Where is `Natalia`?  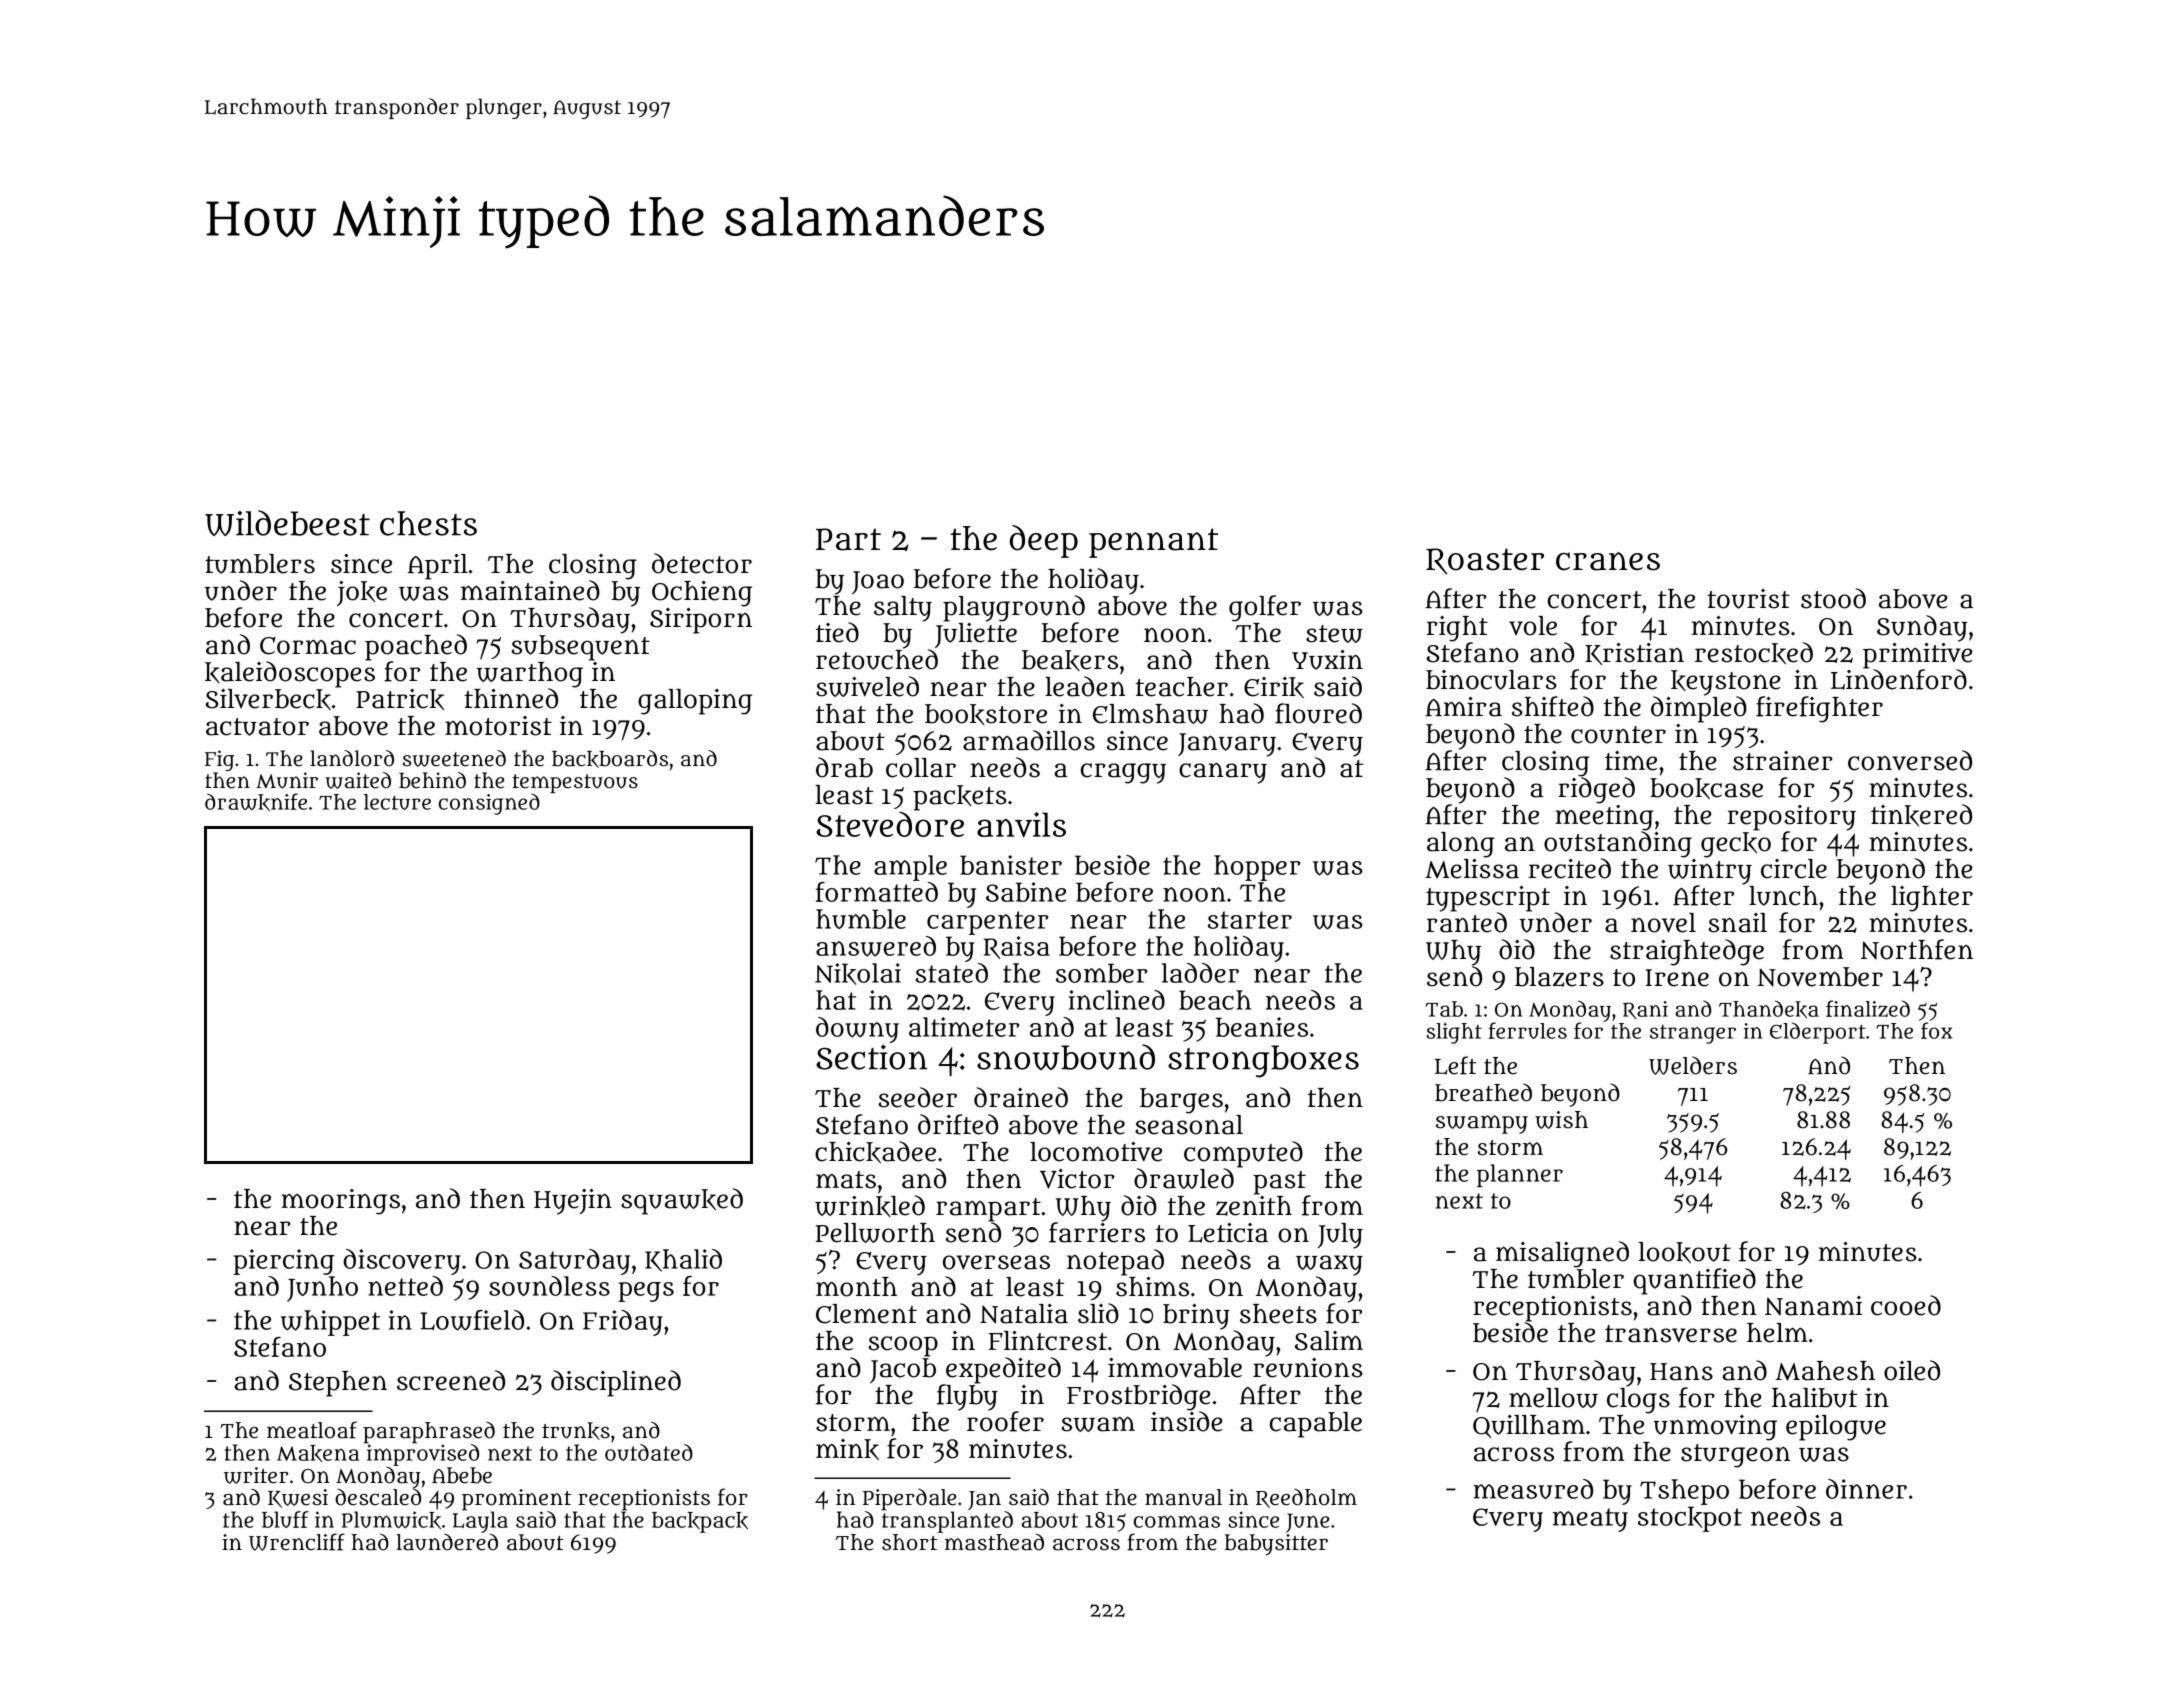 Natalia is located at coordinates (1024, 1314).
